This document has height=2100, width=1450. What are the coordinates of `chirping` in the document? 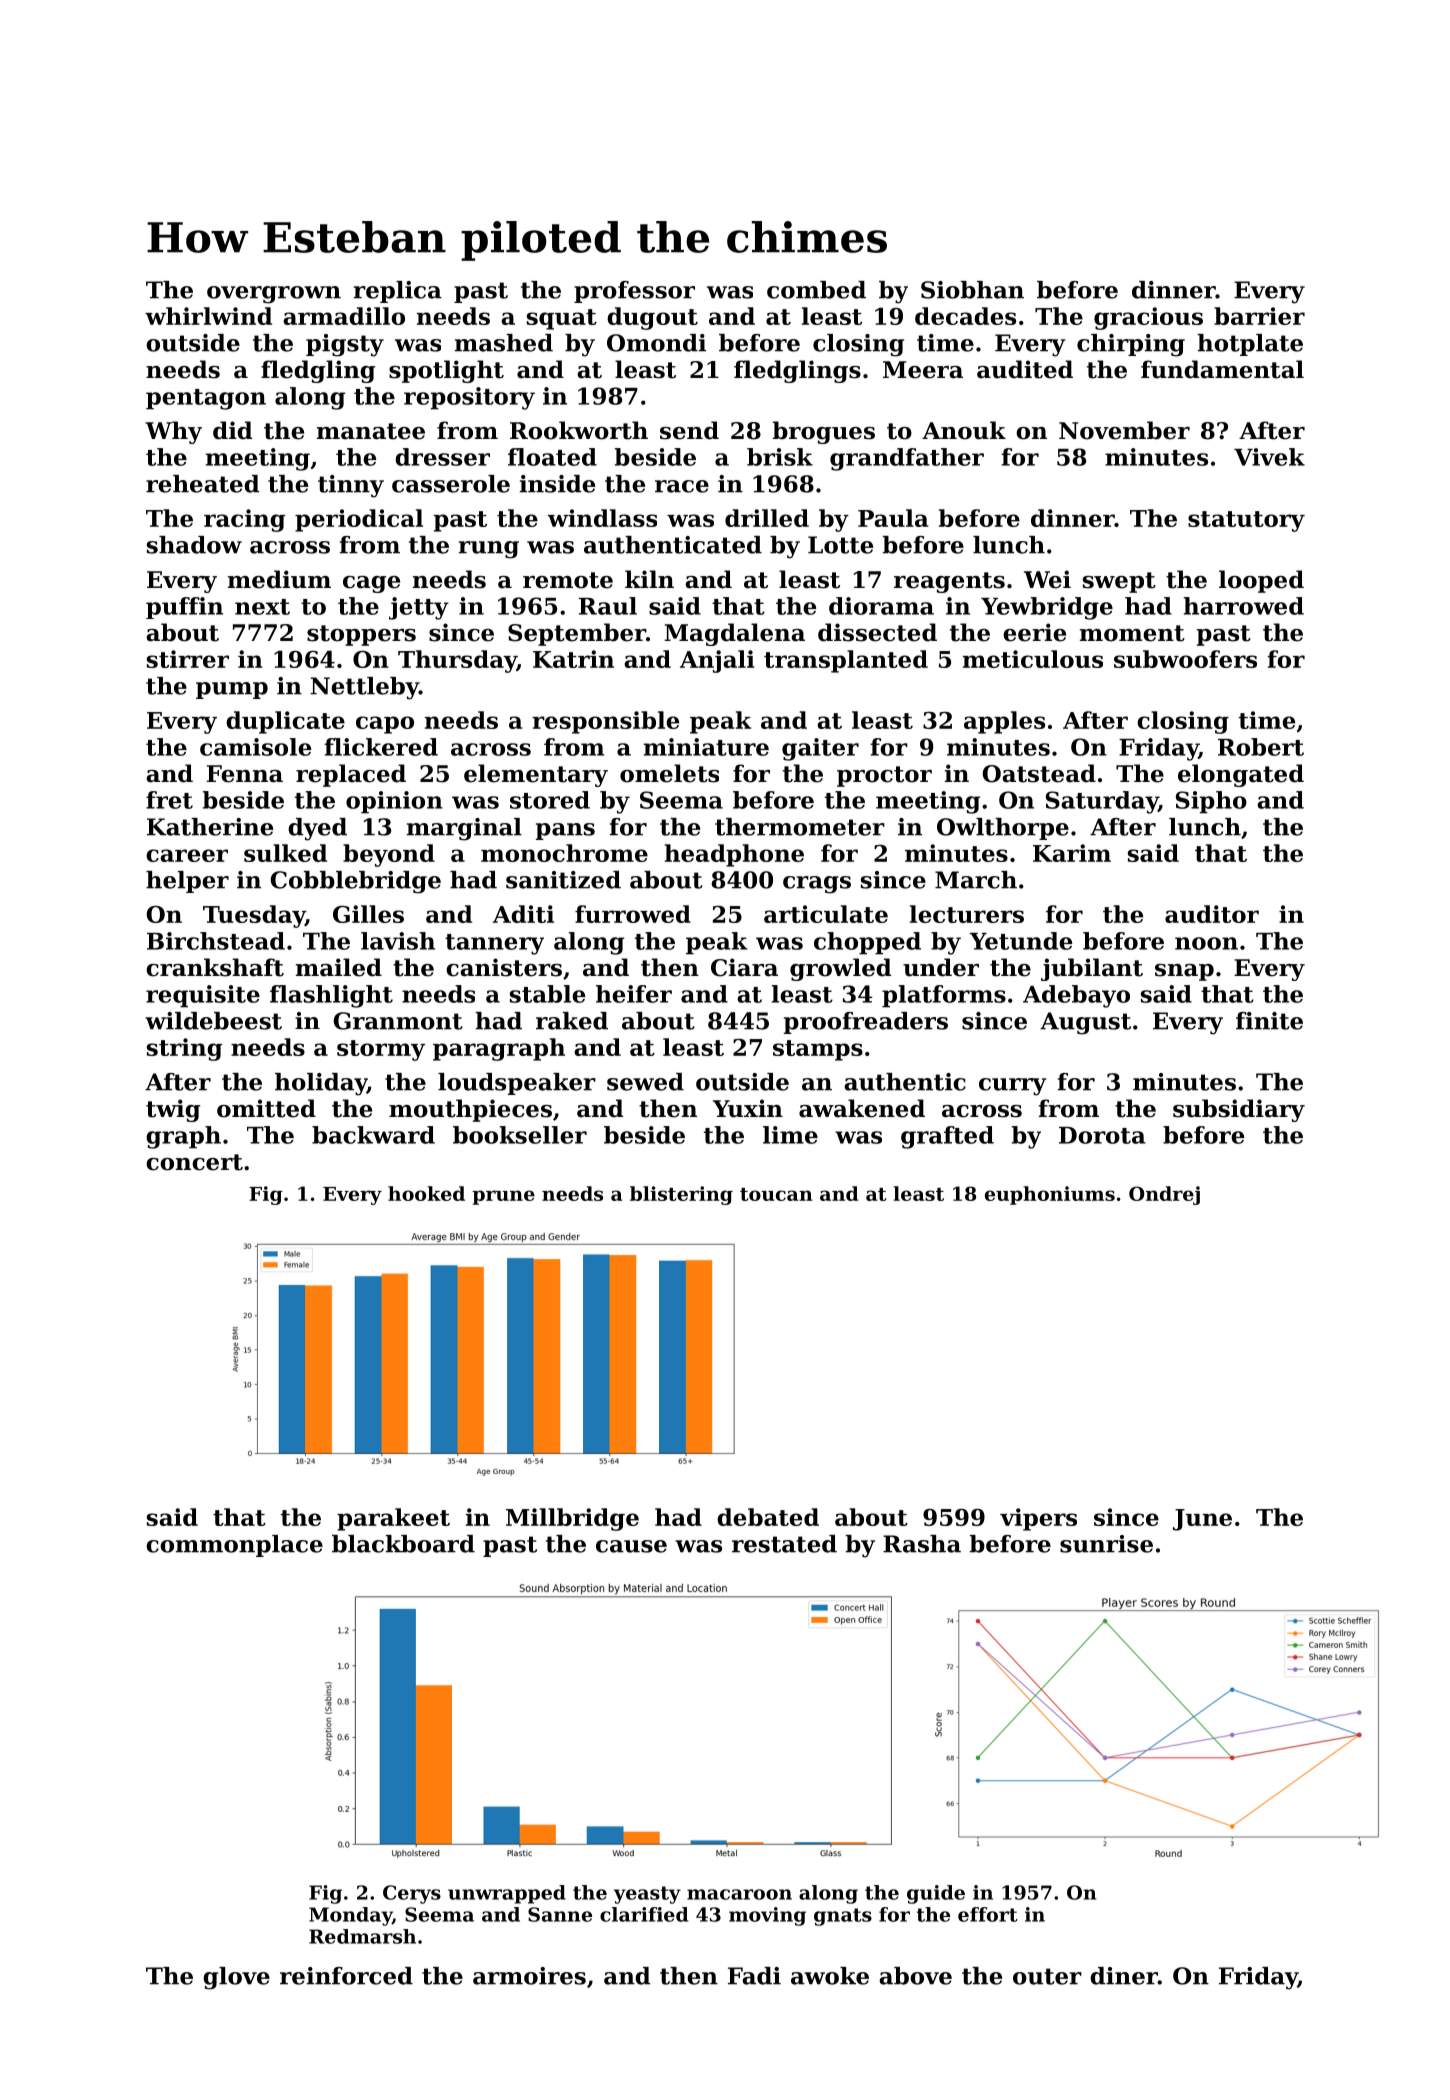 It's located at (1131, 345).
